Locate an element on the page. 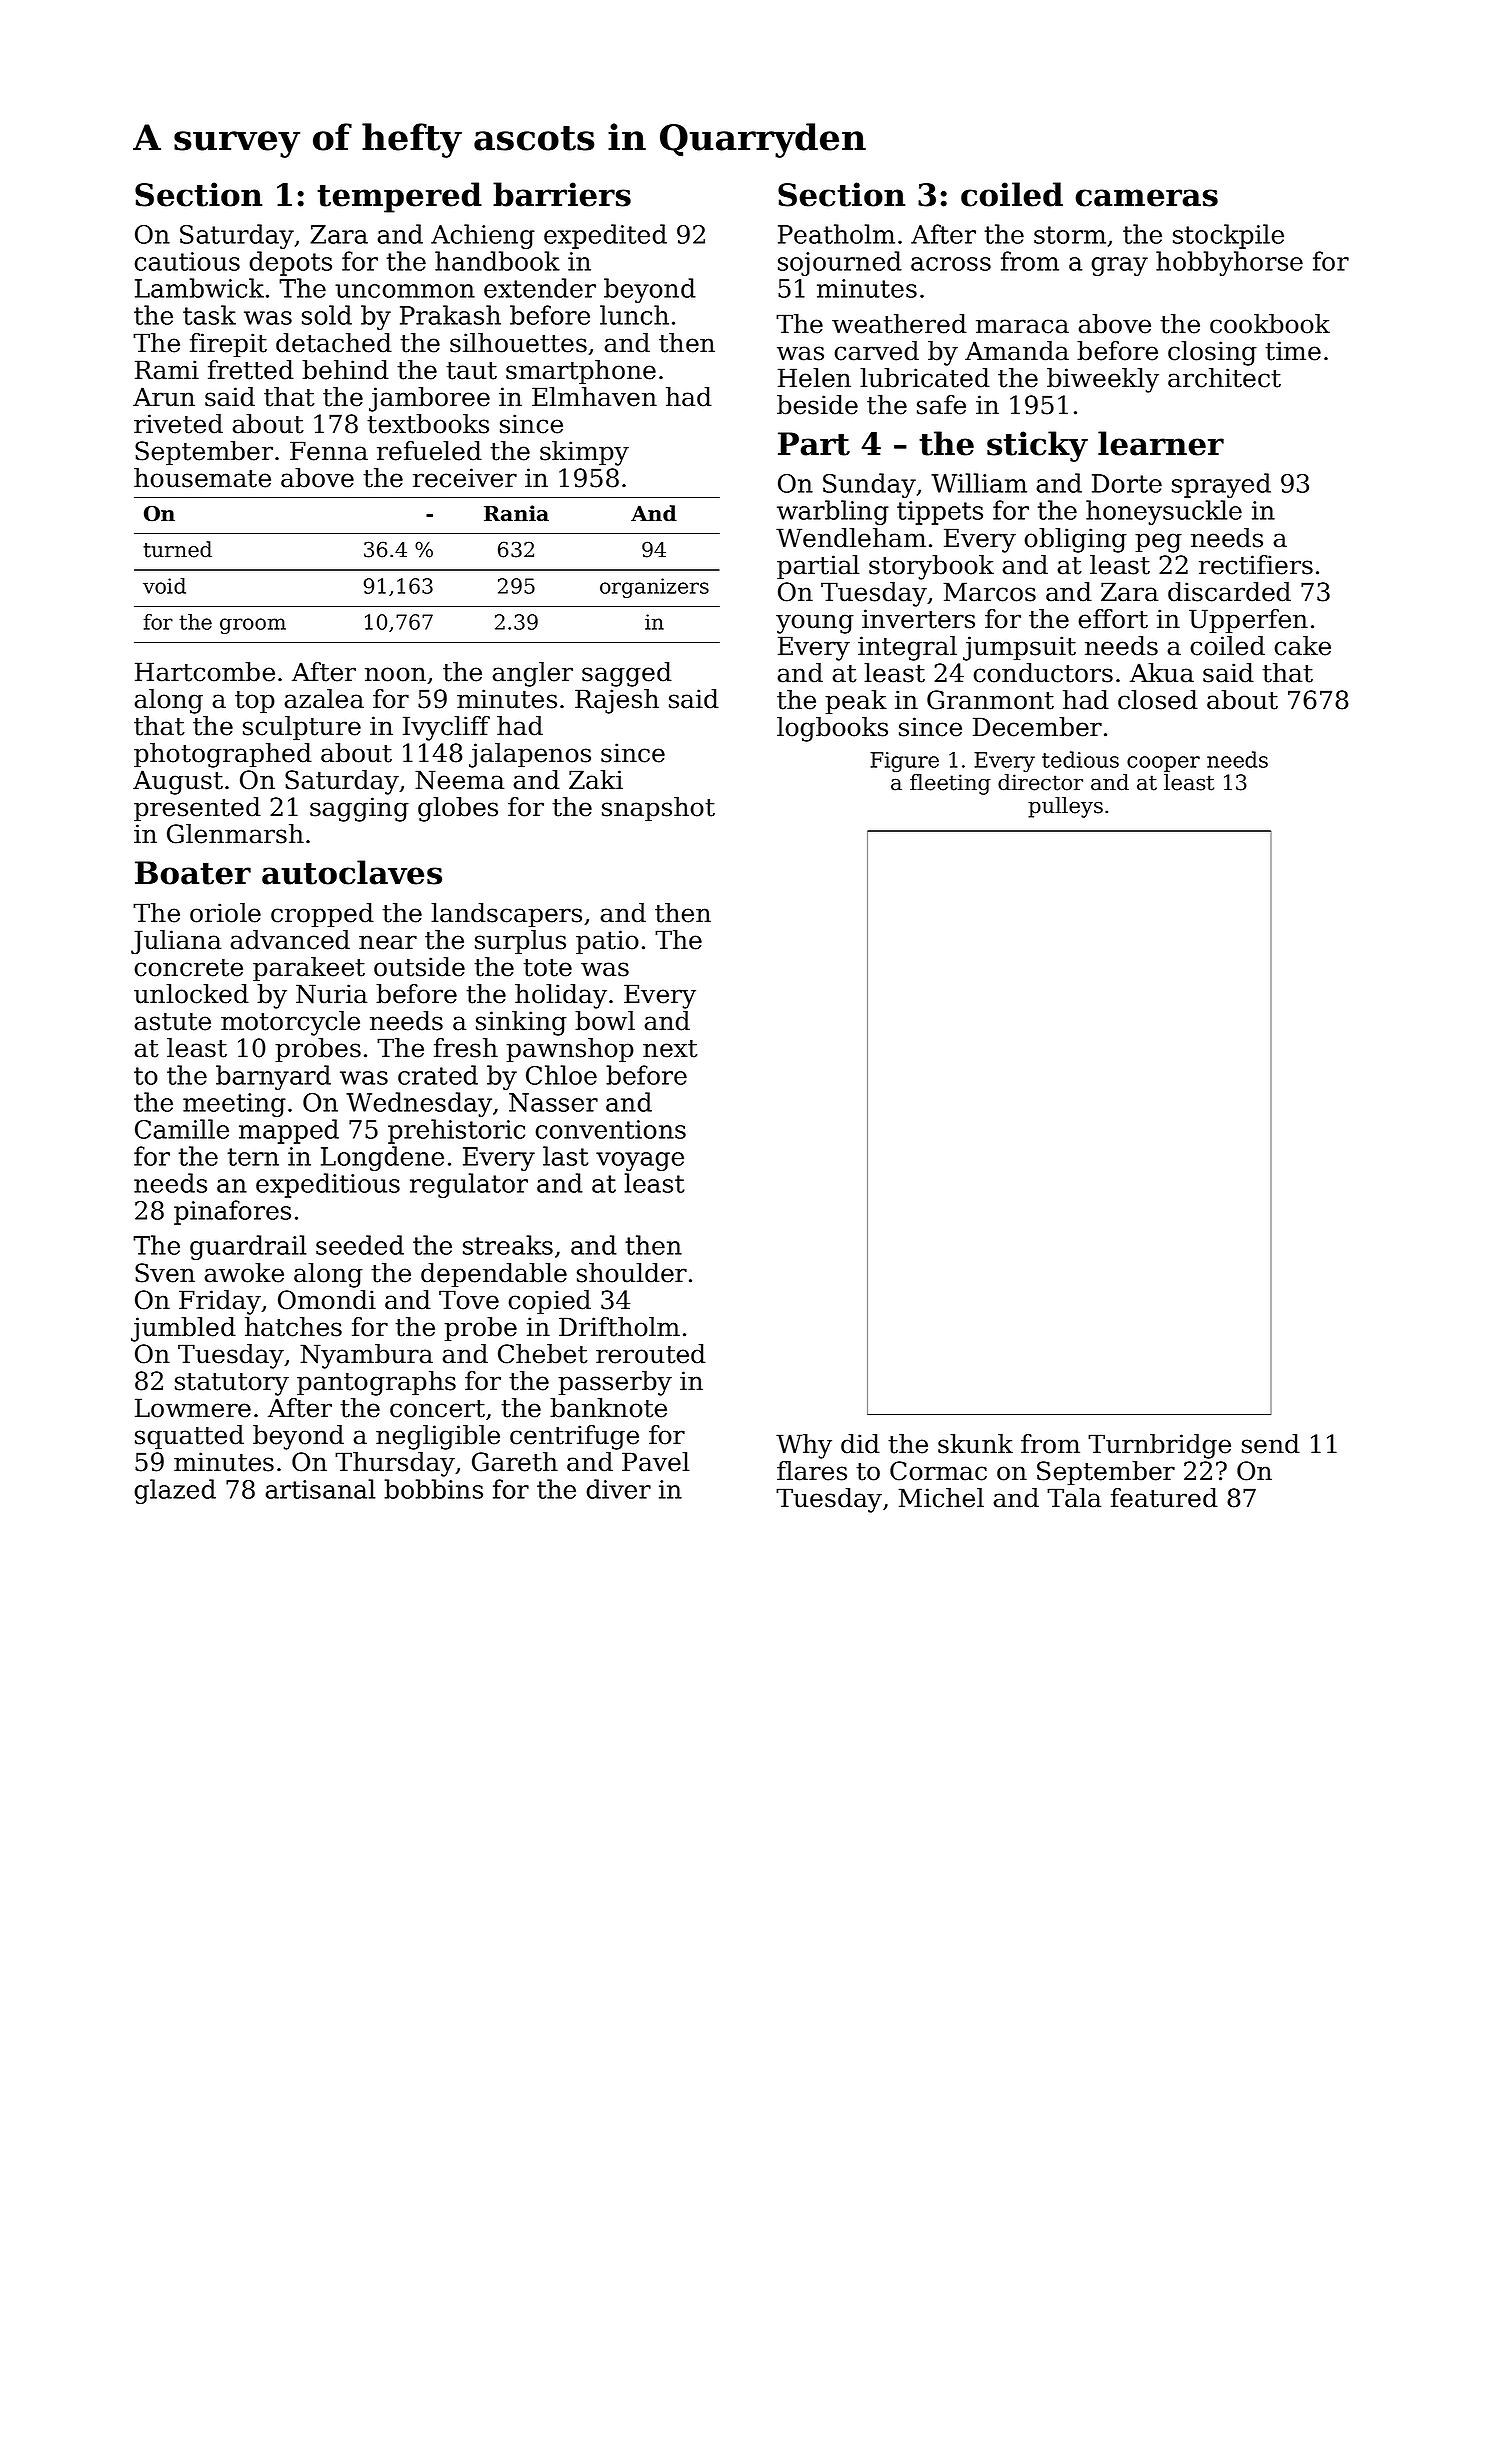  artisanal is located at coordinates (320, 1489).
